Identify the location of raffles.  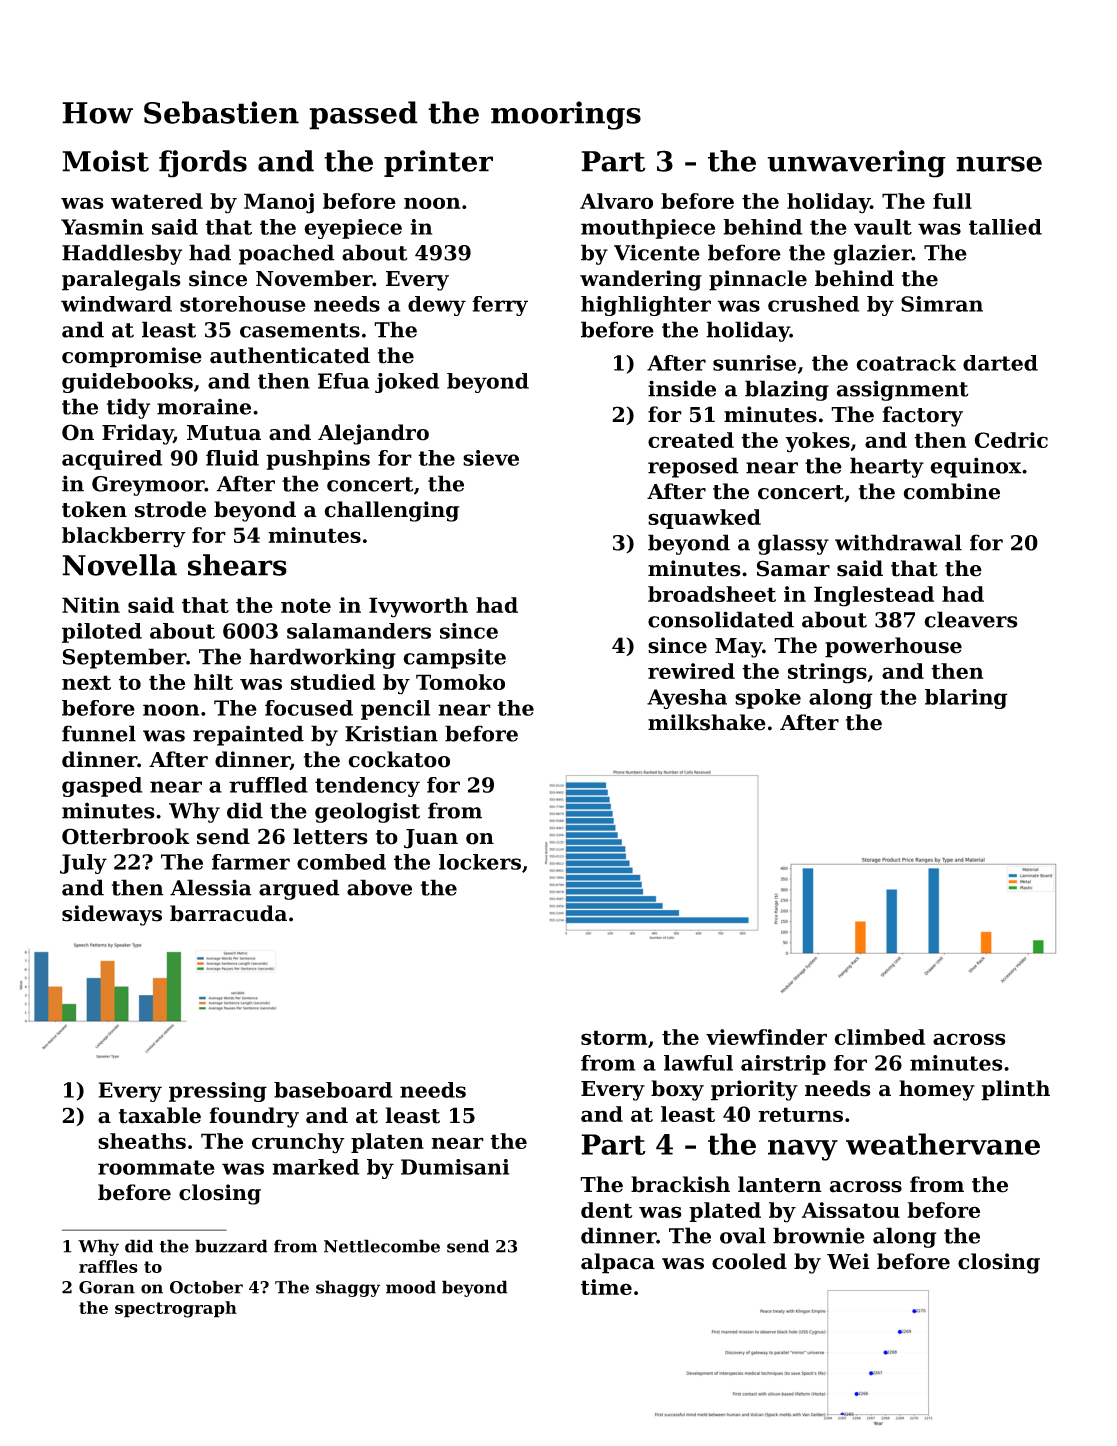
(108, 1266).
